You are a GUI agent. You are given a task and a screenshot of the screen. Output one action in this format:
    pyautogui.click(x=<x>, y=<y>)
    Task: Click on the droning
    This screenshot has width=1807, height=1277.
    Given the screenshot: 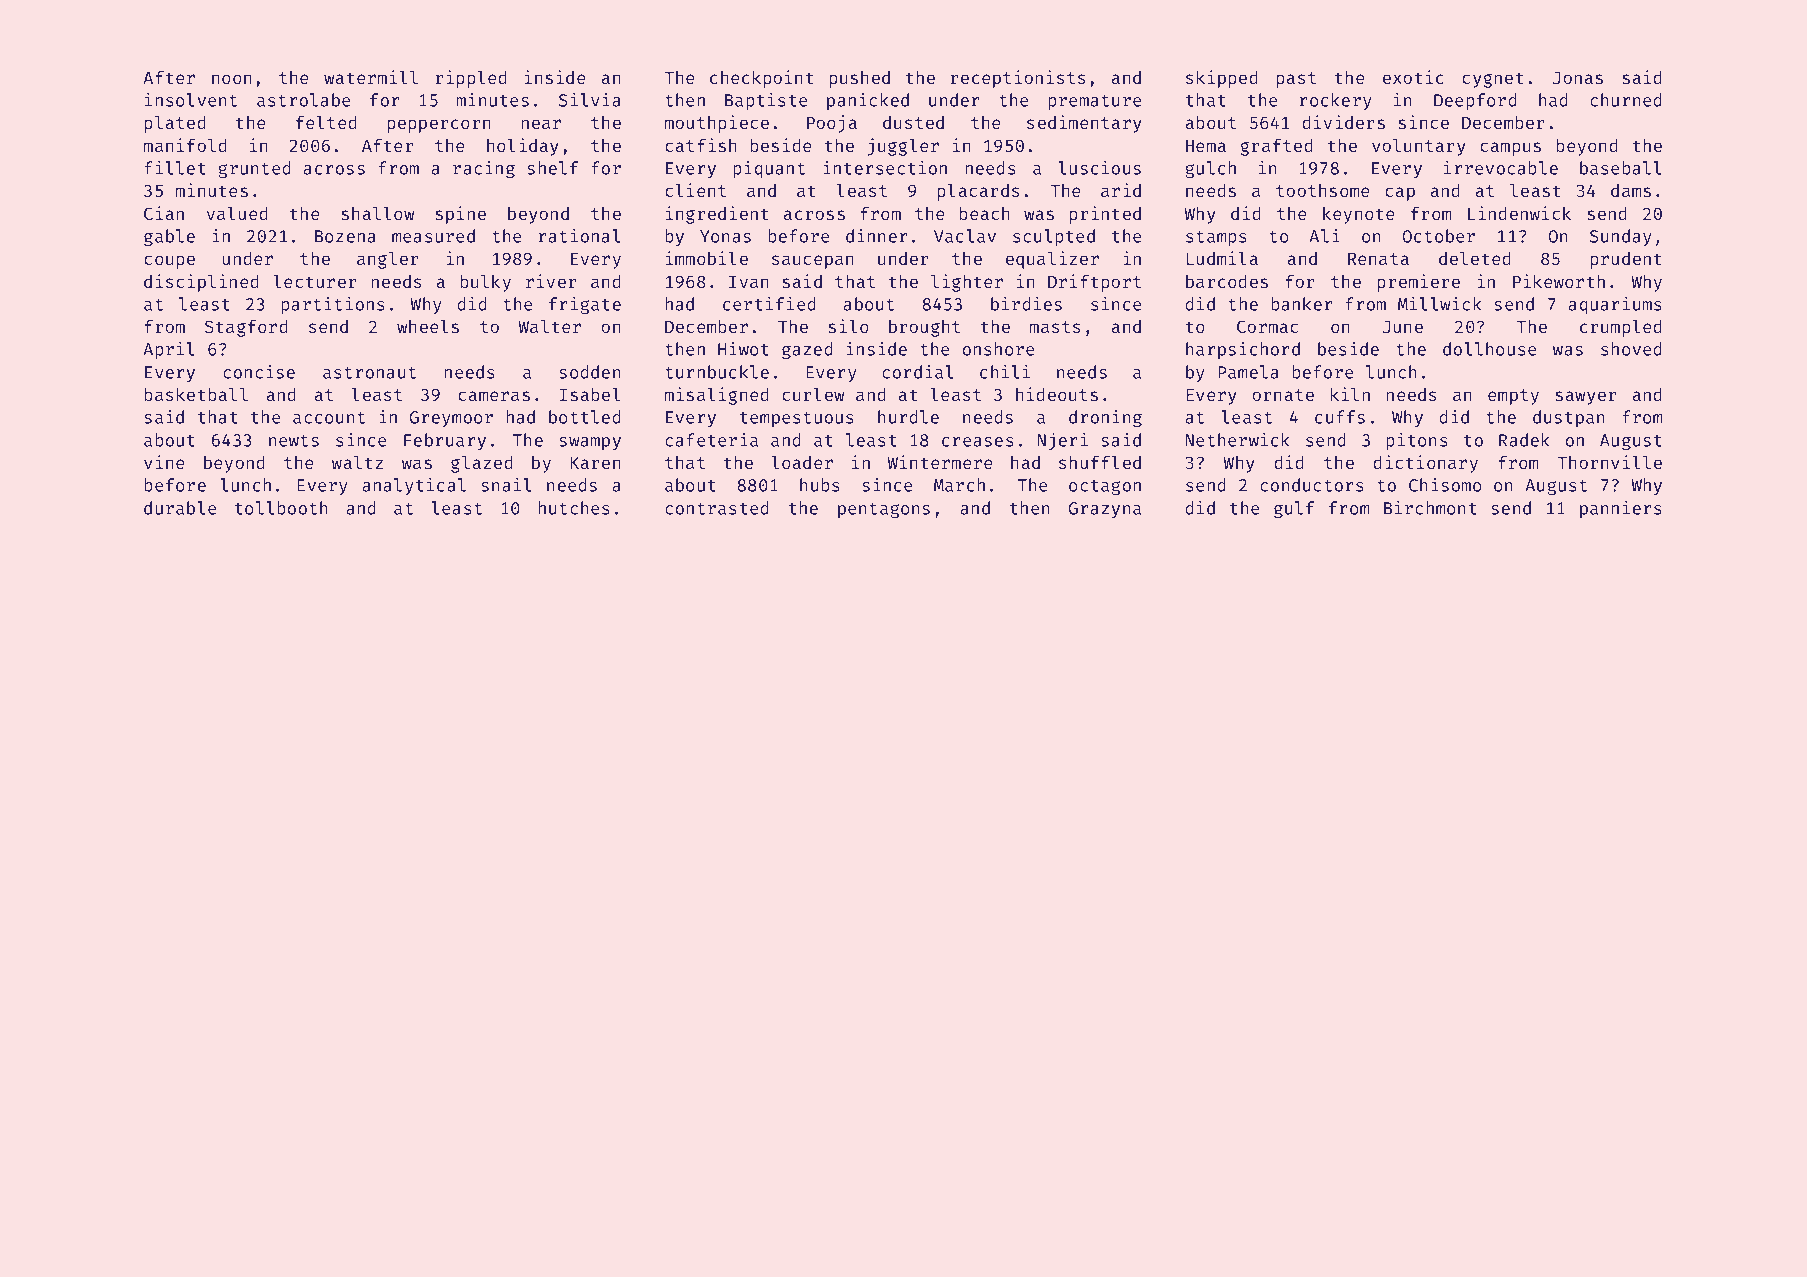 What is the action you would take?
    pyautogui.click(x=1105, y=418)
